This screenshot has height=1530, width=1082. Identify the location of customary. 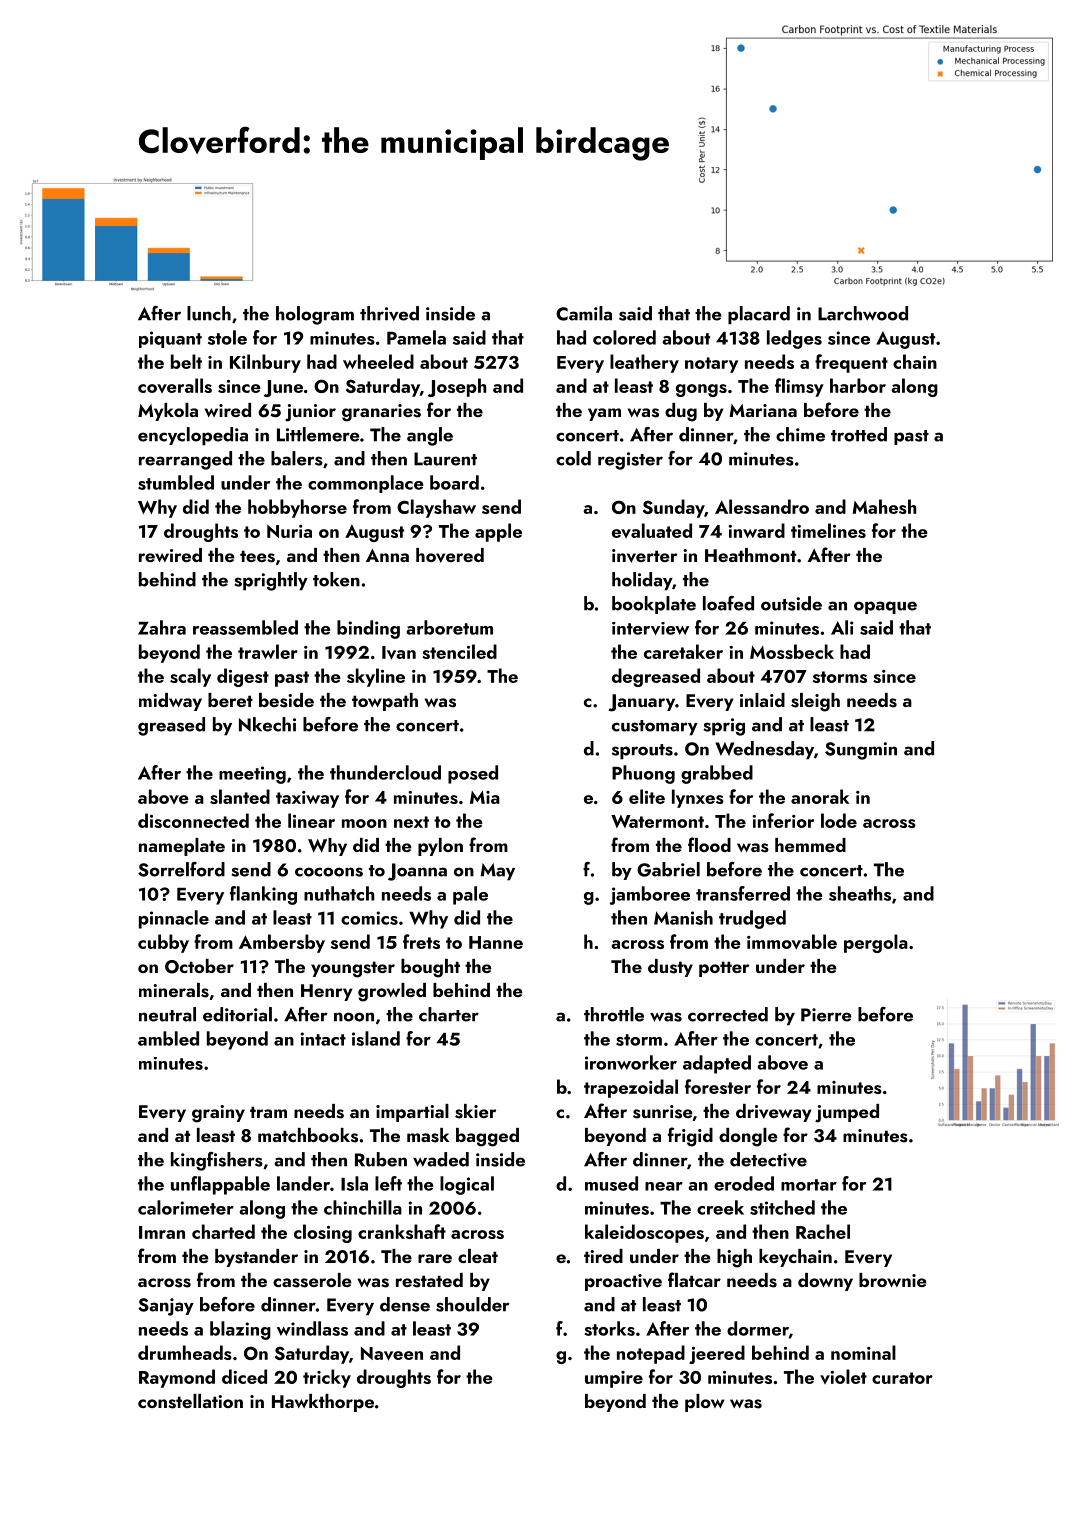
(655, 728).
